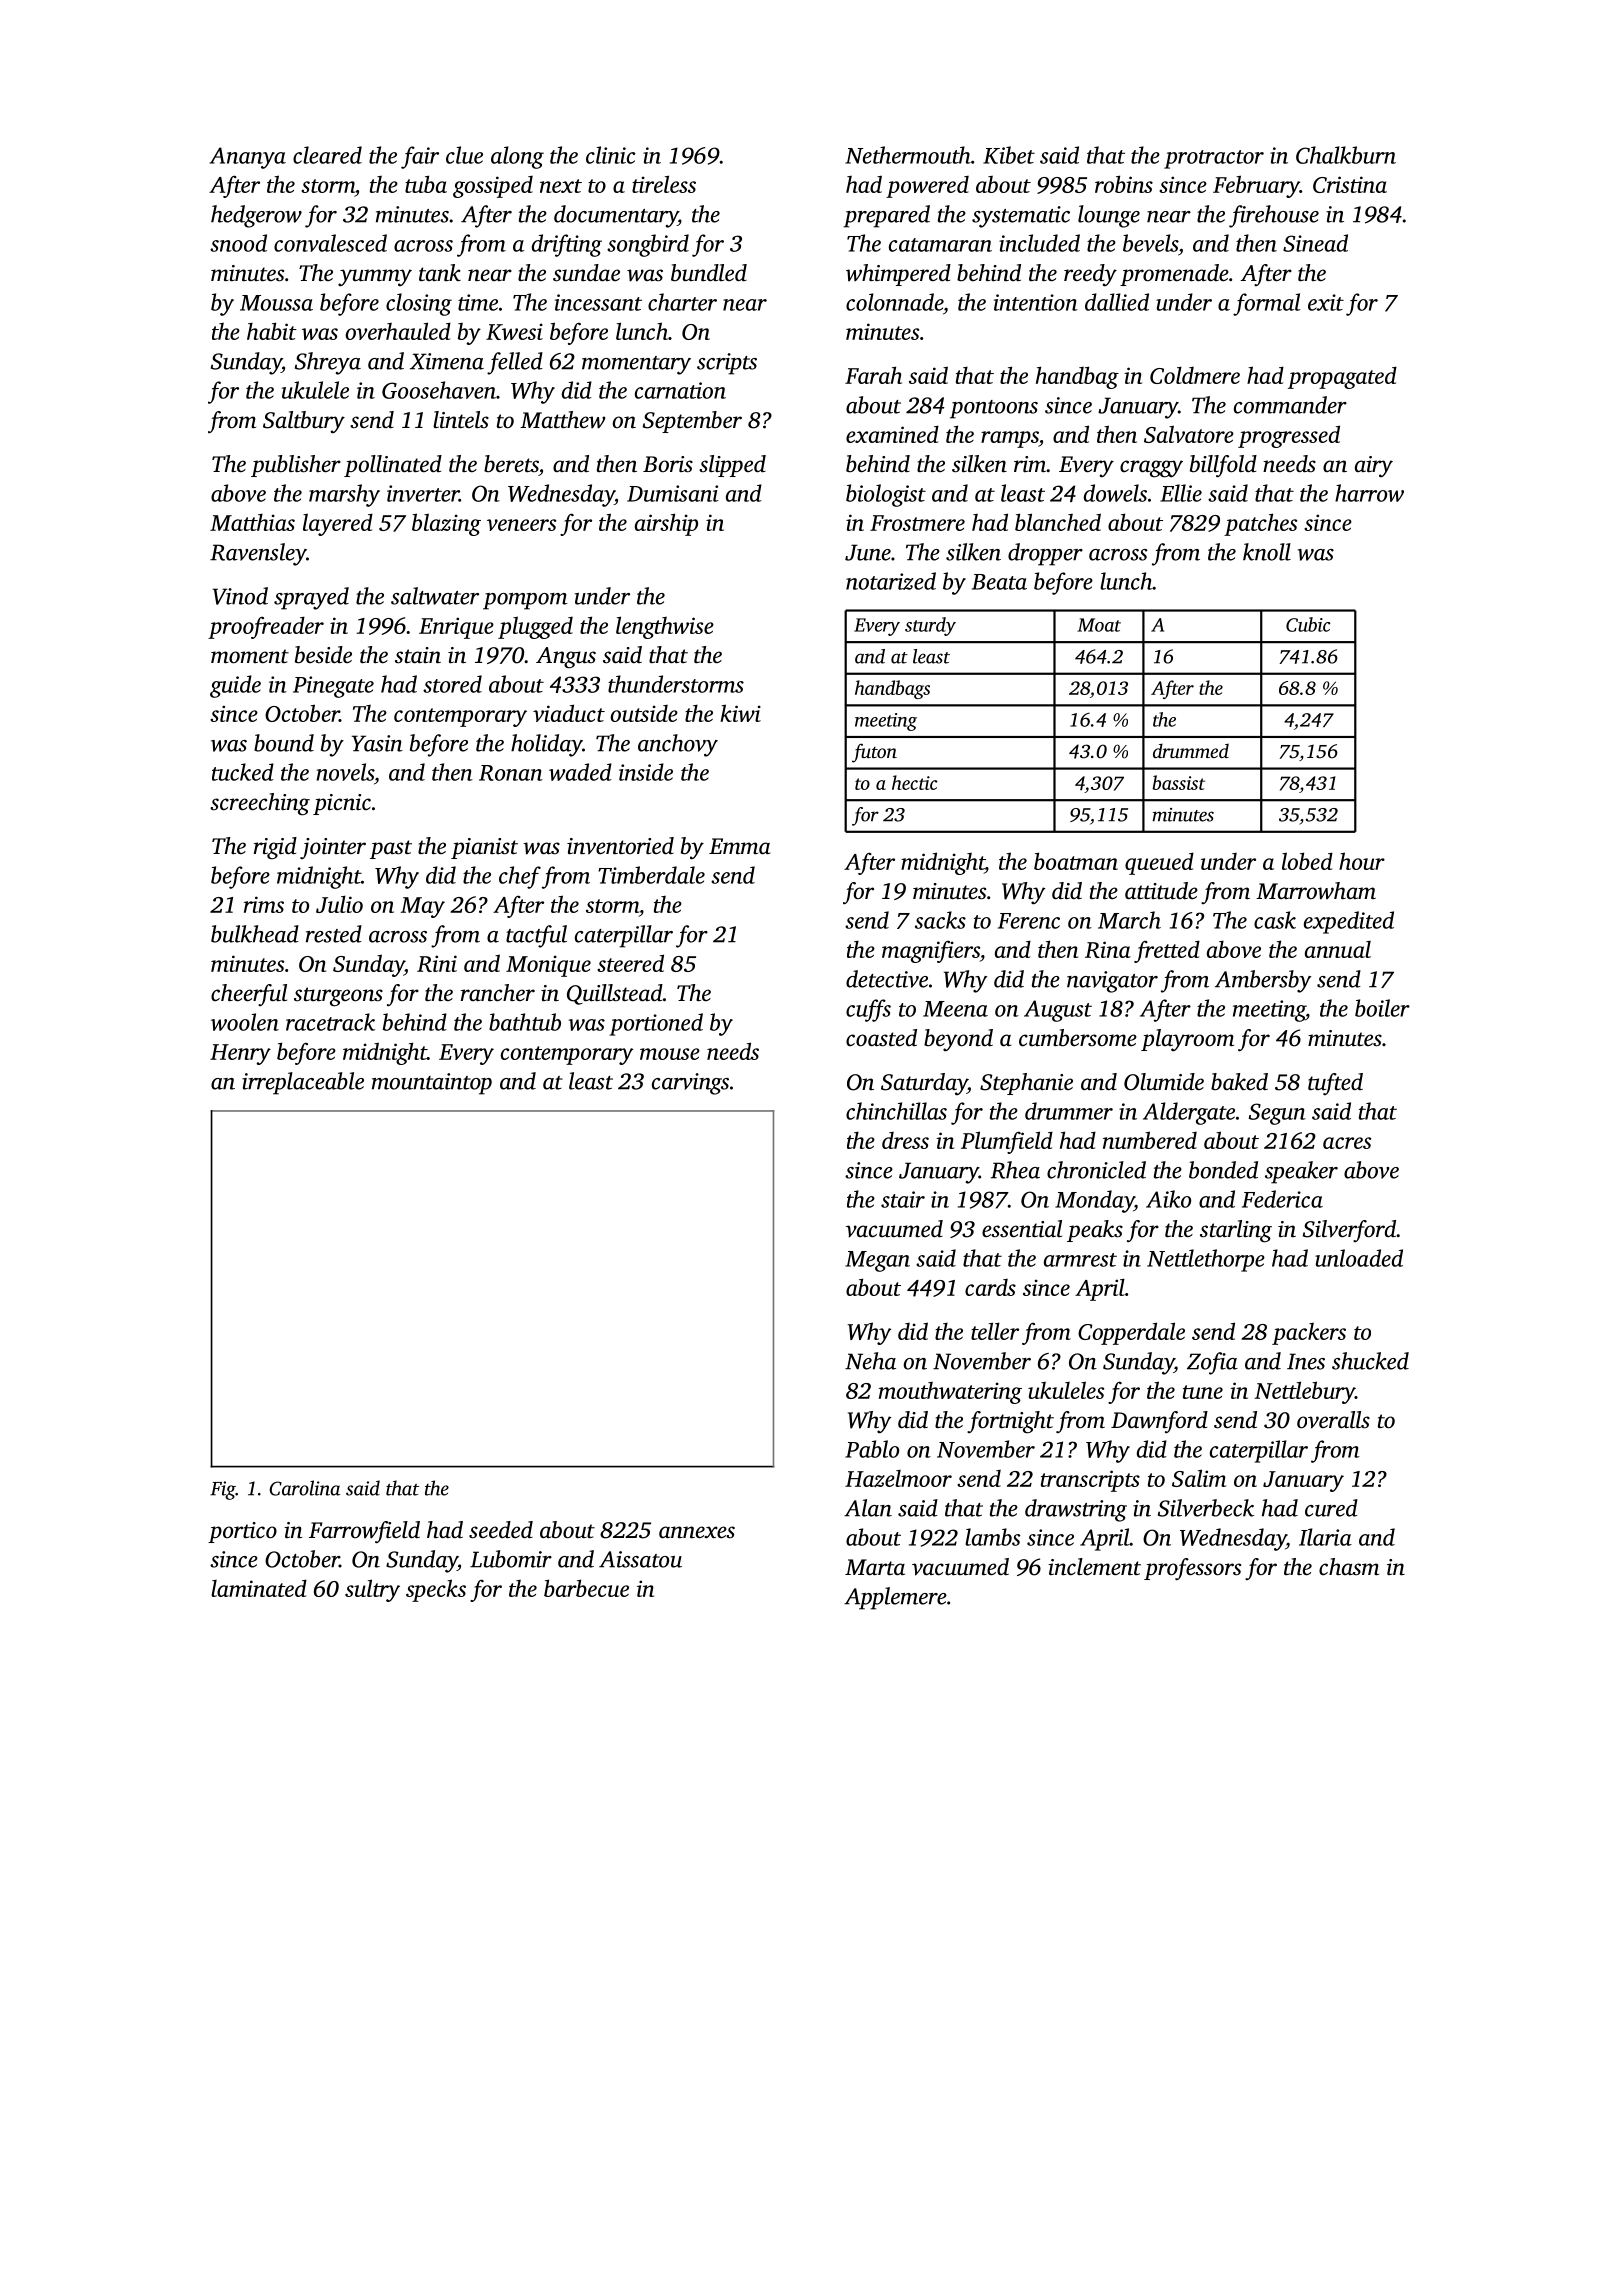 This document has width=1620, height=2292. Describe the element at coordinates (1076, 861) in the document. I see `boatman` at that location.
